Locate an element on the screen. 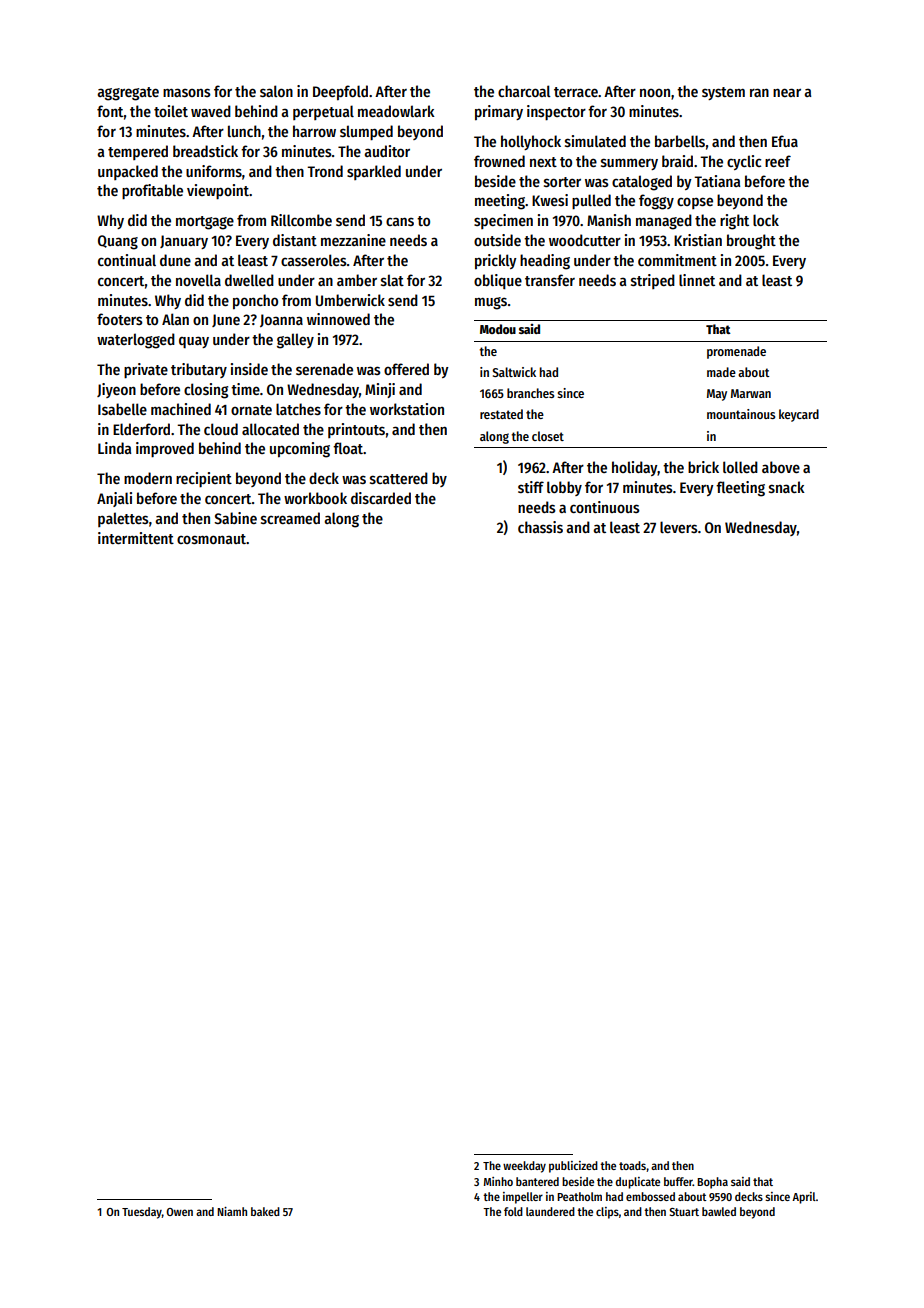  weekday is located at coordinates (524, 1167).
